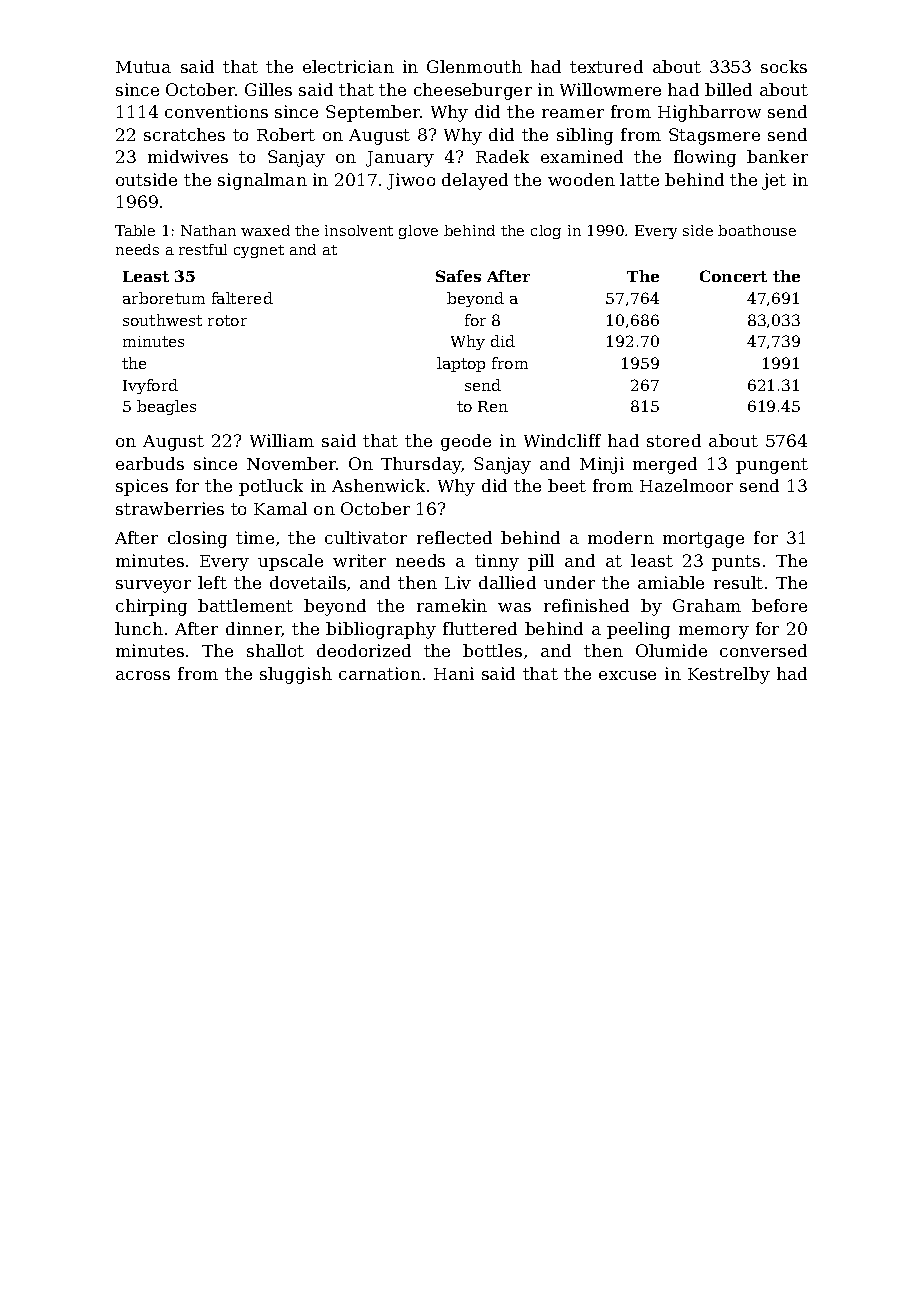 This screenshot has width=924, height=1308. What do you see at coordinates (573, 113) in the screenshot?
I see `reamer` at bounding box center [573, 113].
